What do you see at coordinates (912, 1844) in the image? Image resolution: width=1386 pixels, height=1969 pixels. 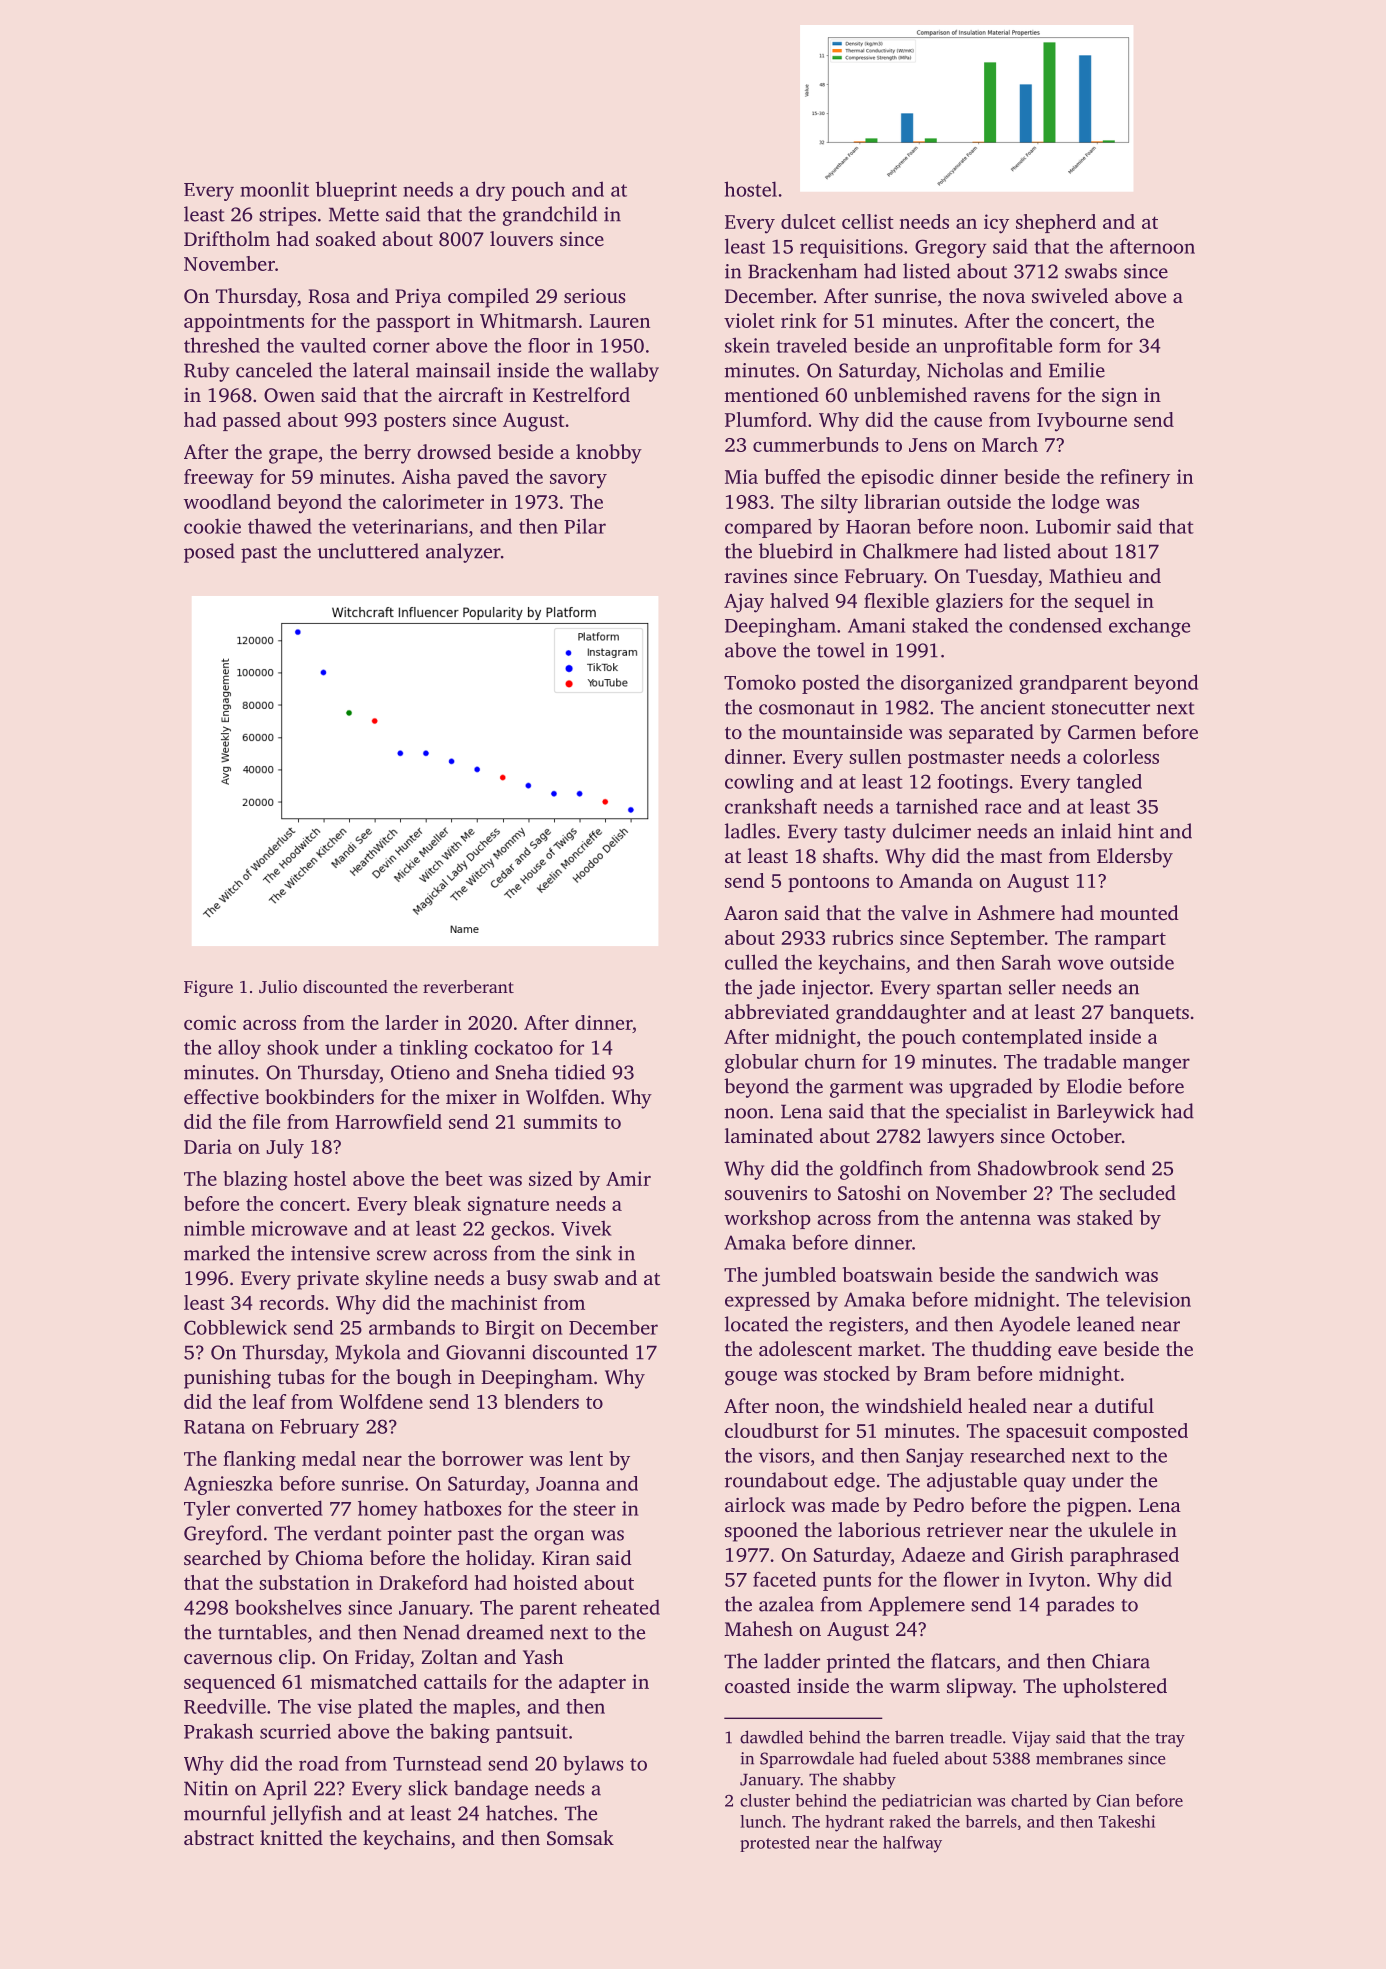 I see `halfway` at bounding box center [912, 1844].
